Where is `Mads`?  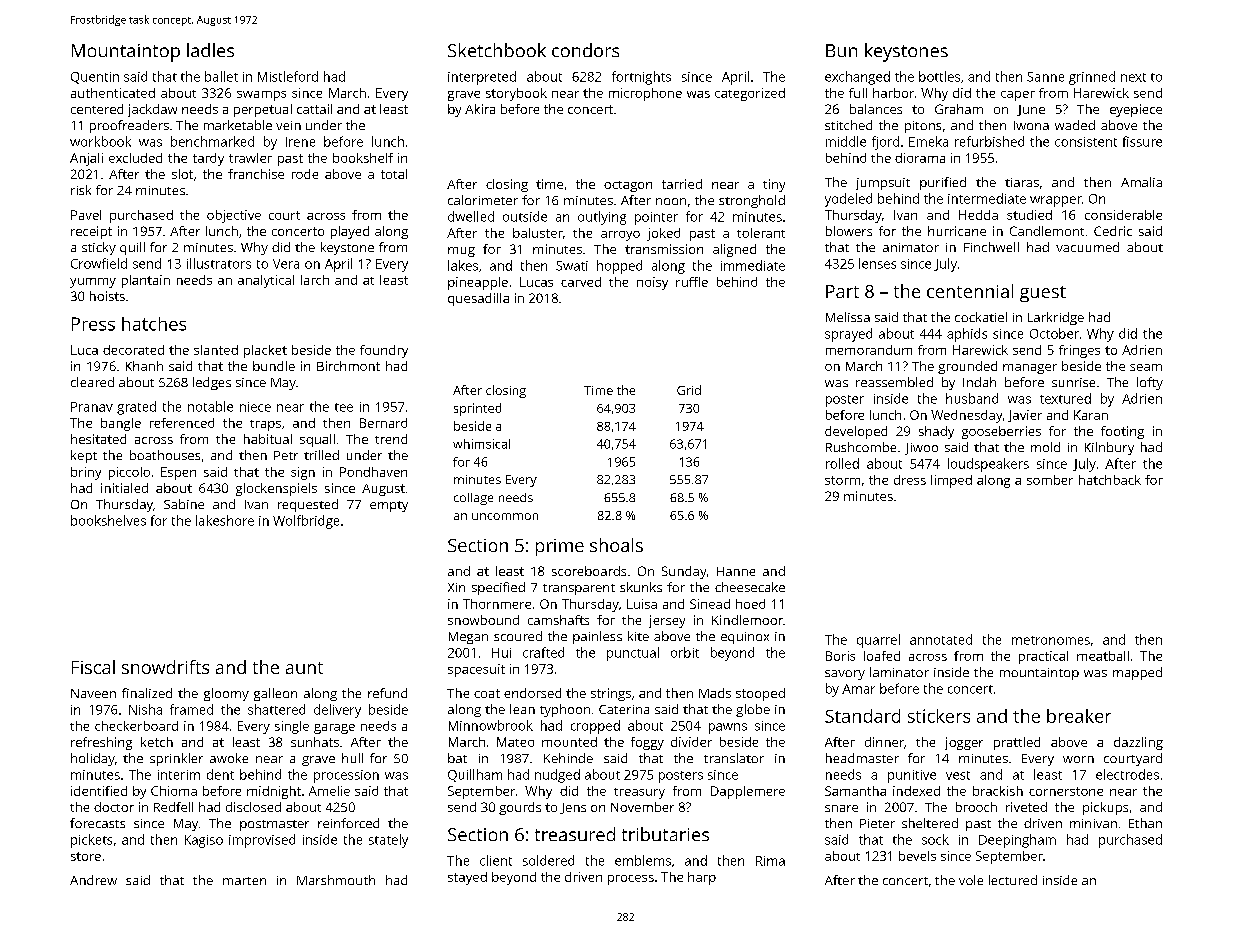 Mads is located at coordinates (715, 693).
